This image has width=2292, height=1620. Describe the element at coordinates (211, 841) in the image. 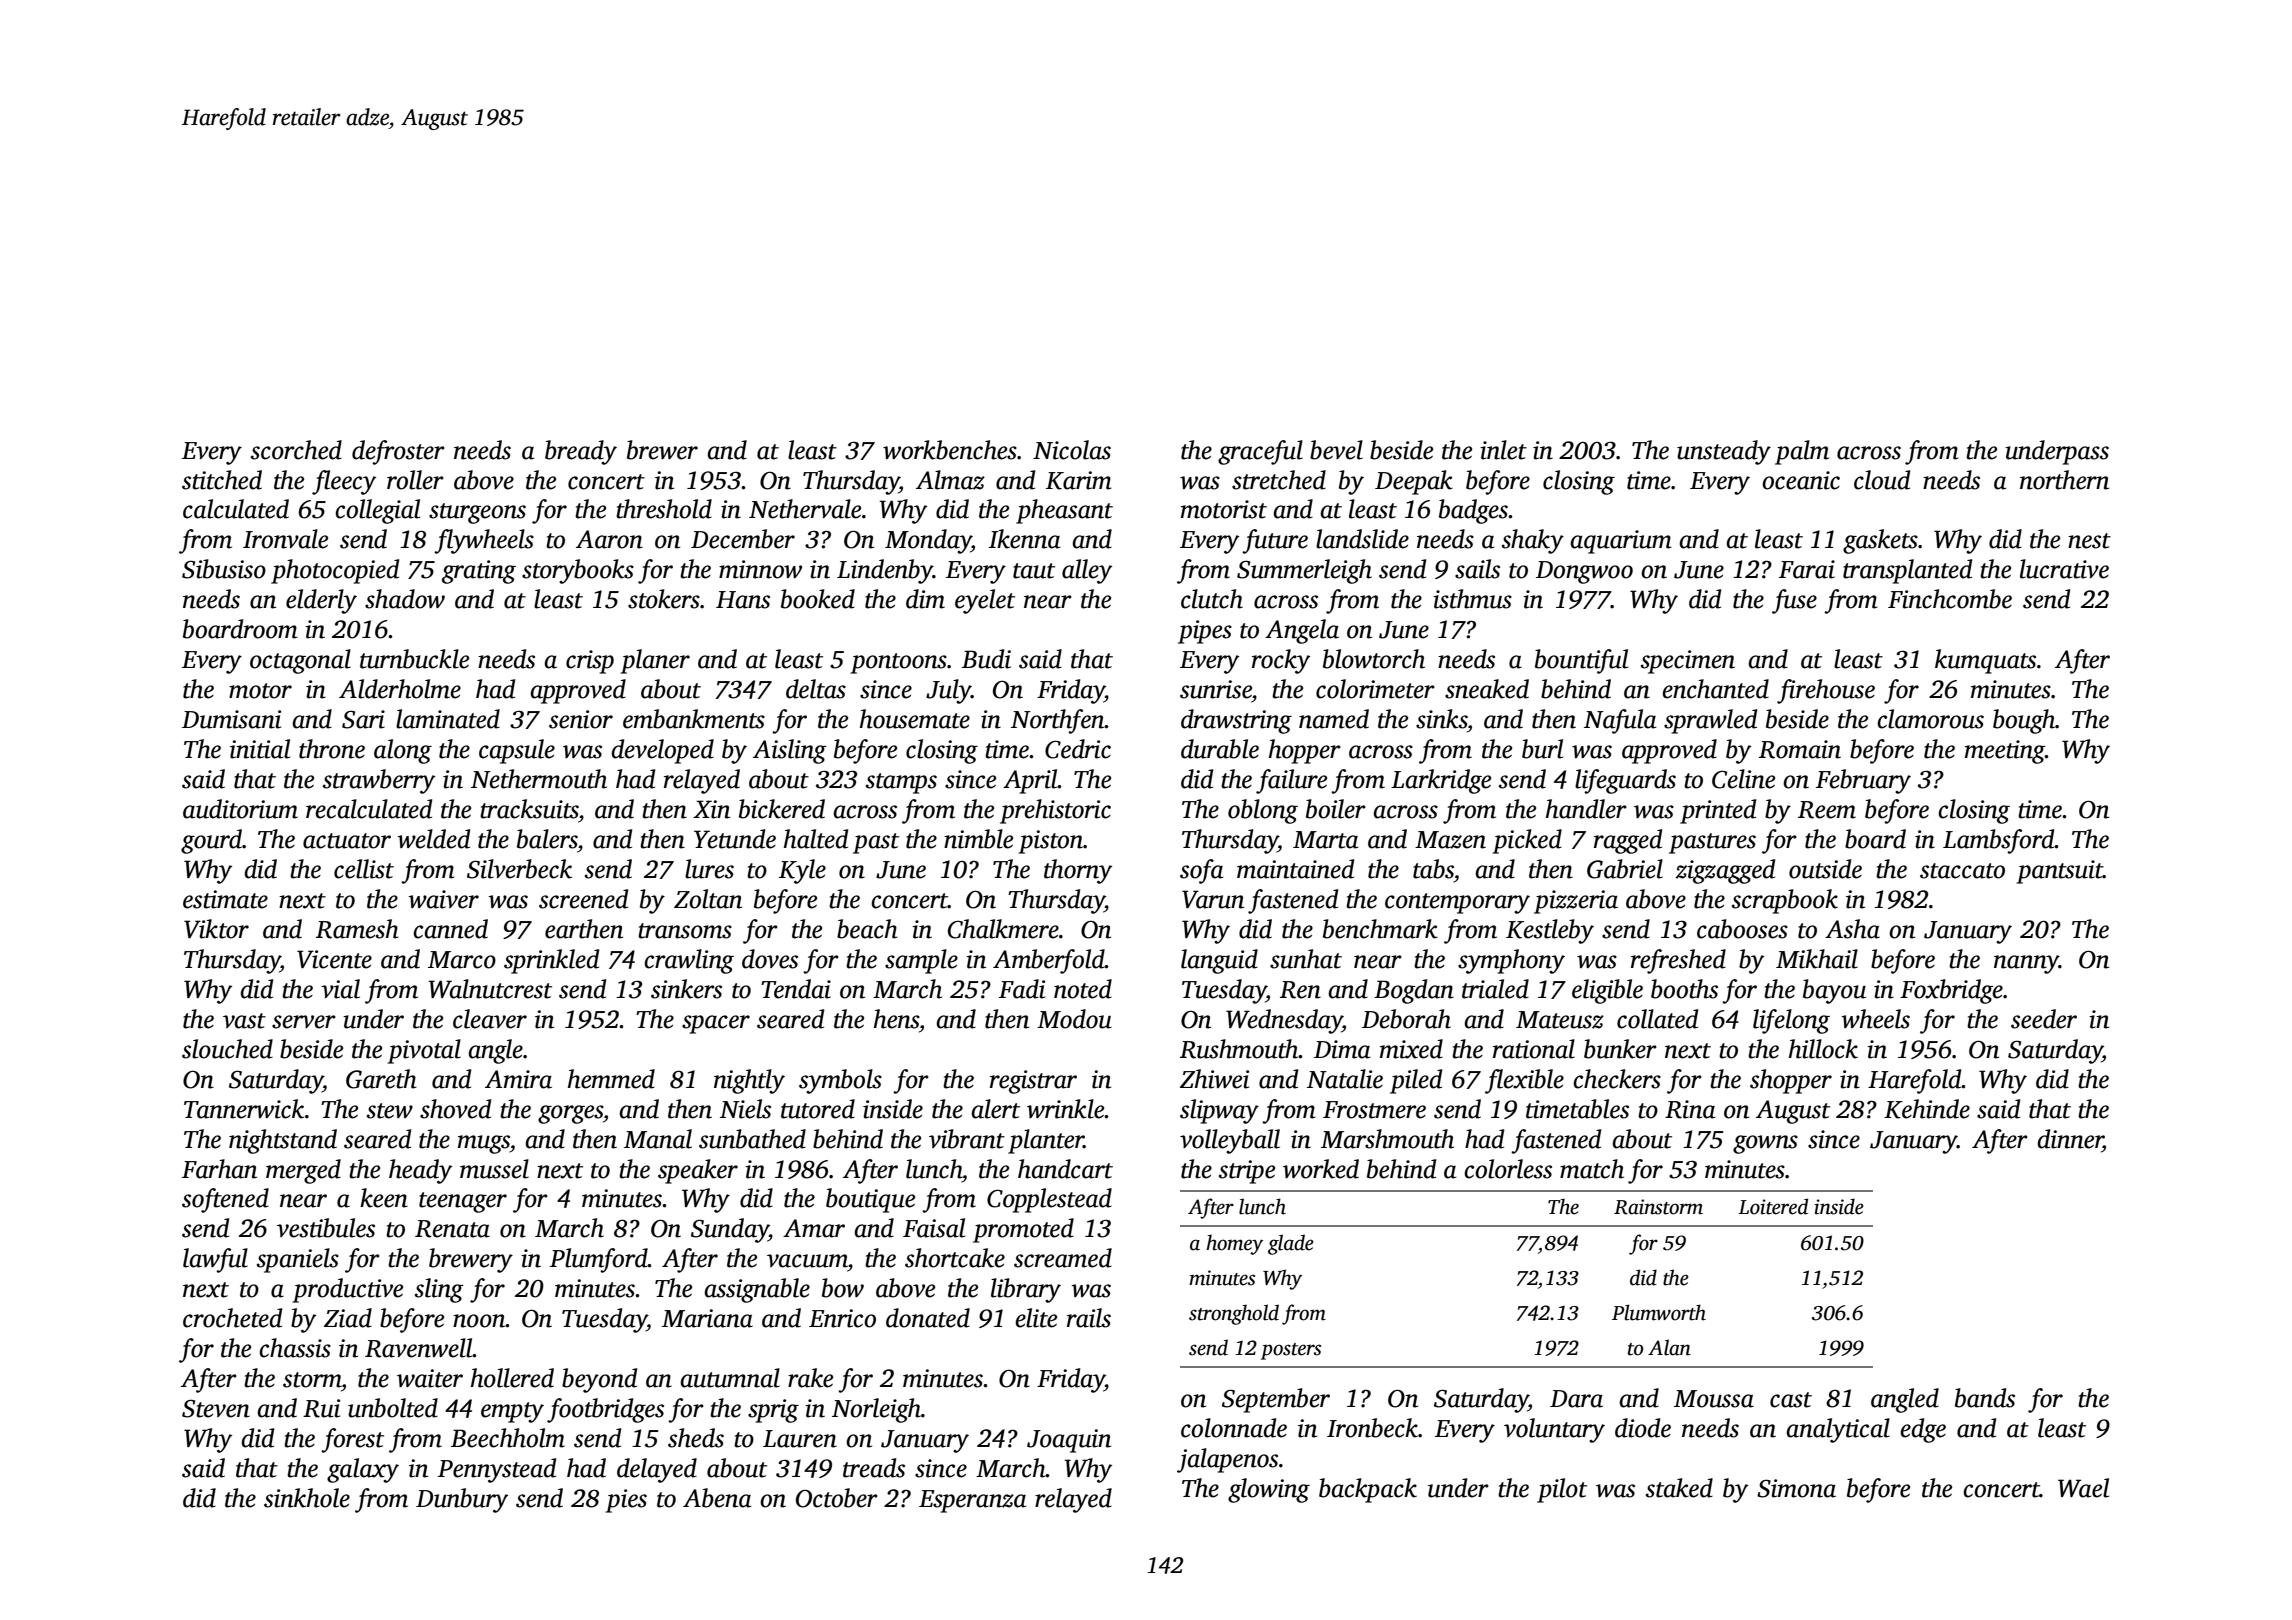

I see `gourd` at that location.
